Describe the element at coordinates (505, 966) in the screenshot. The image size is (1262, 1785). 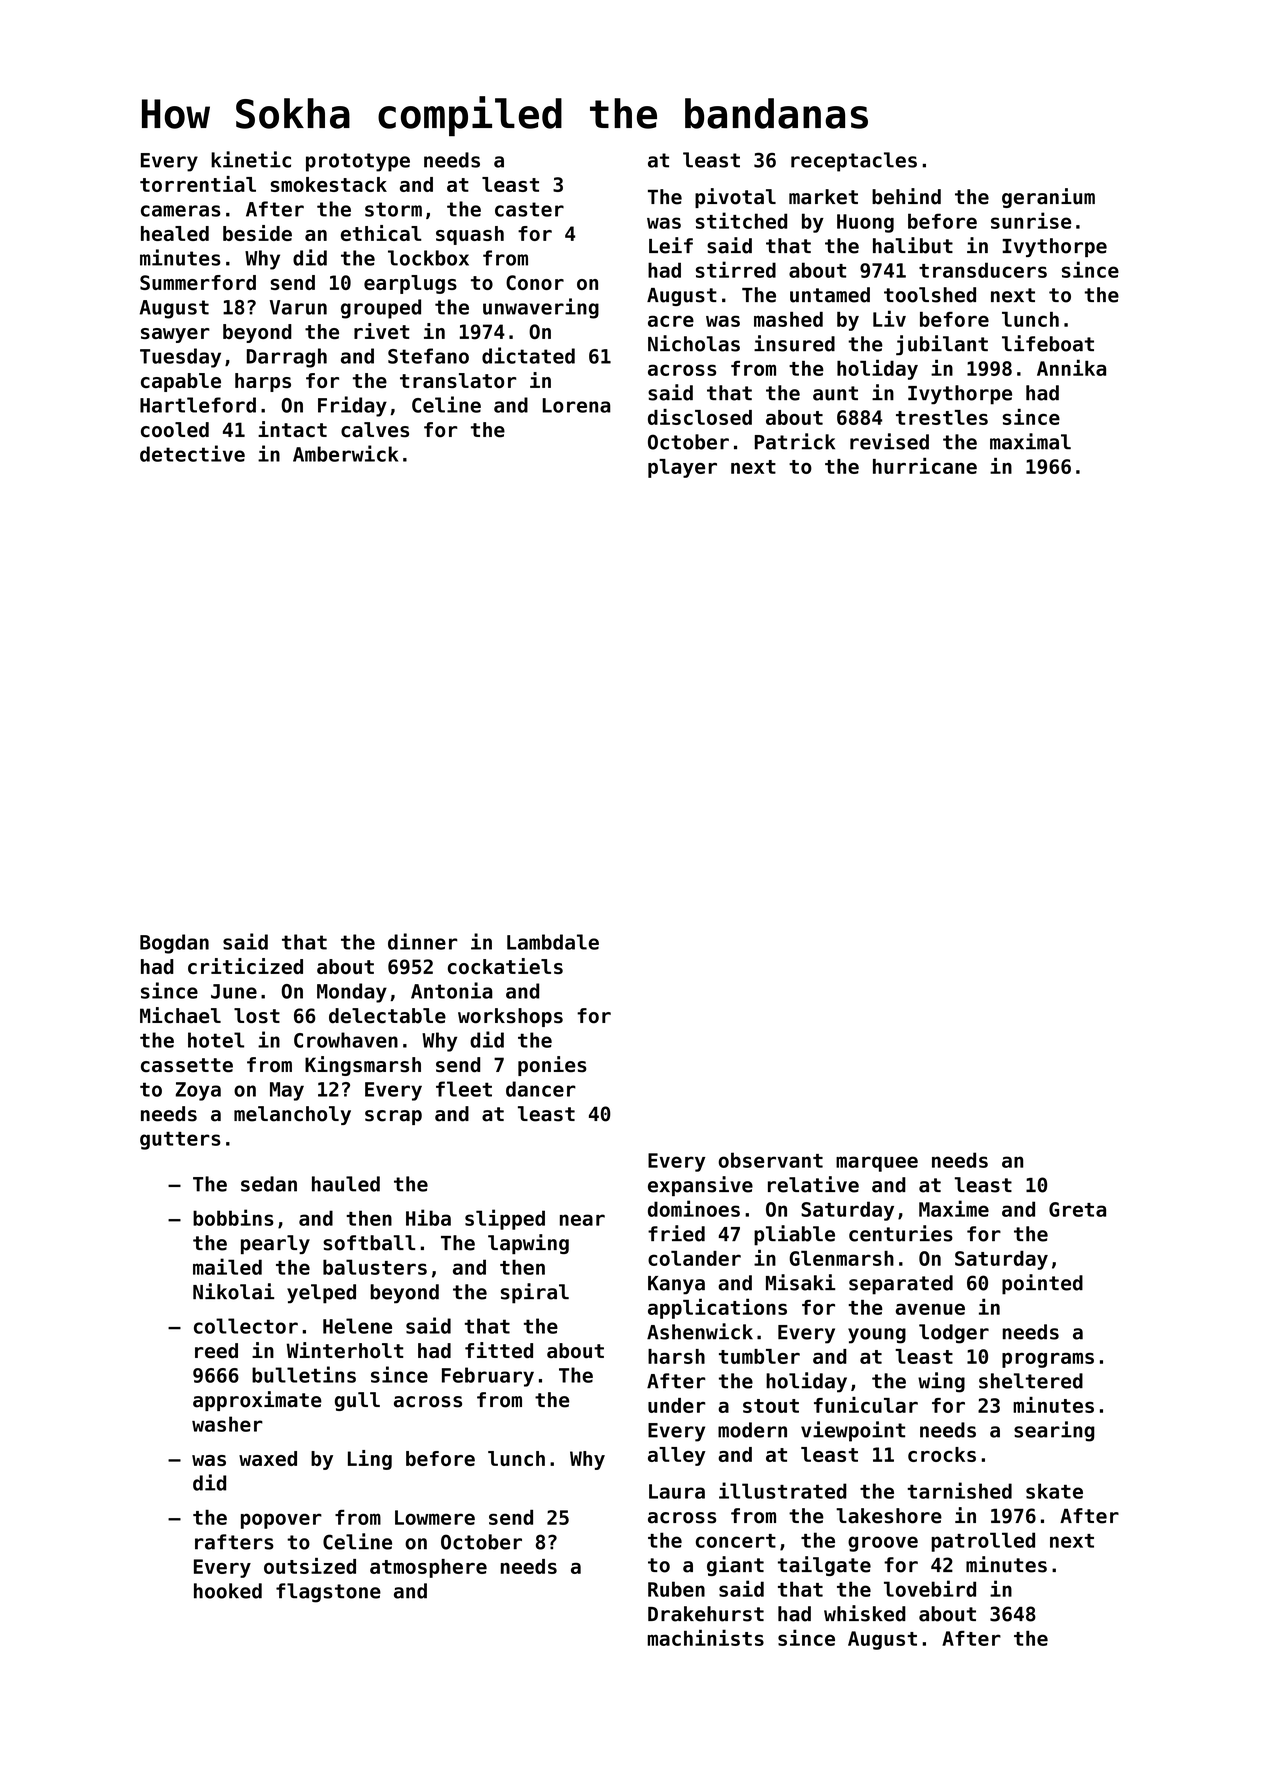
I see `cockatiels` at that location.
